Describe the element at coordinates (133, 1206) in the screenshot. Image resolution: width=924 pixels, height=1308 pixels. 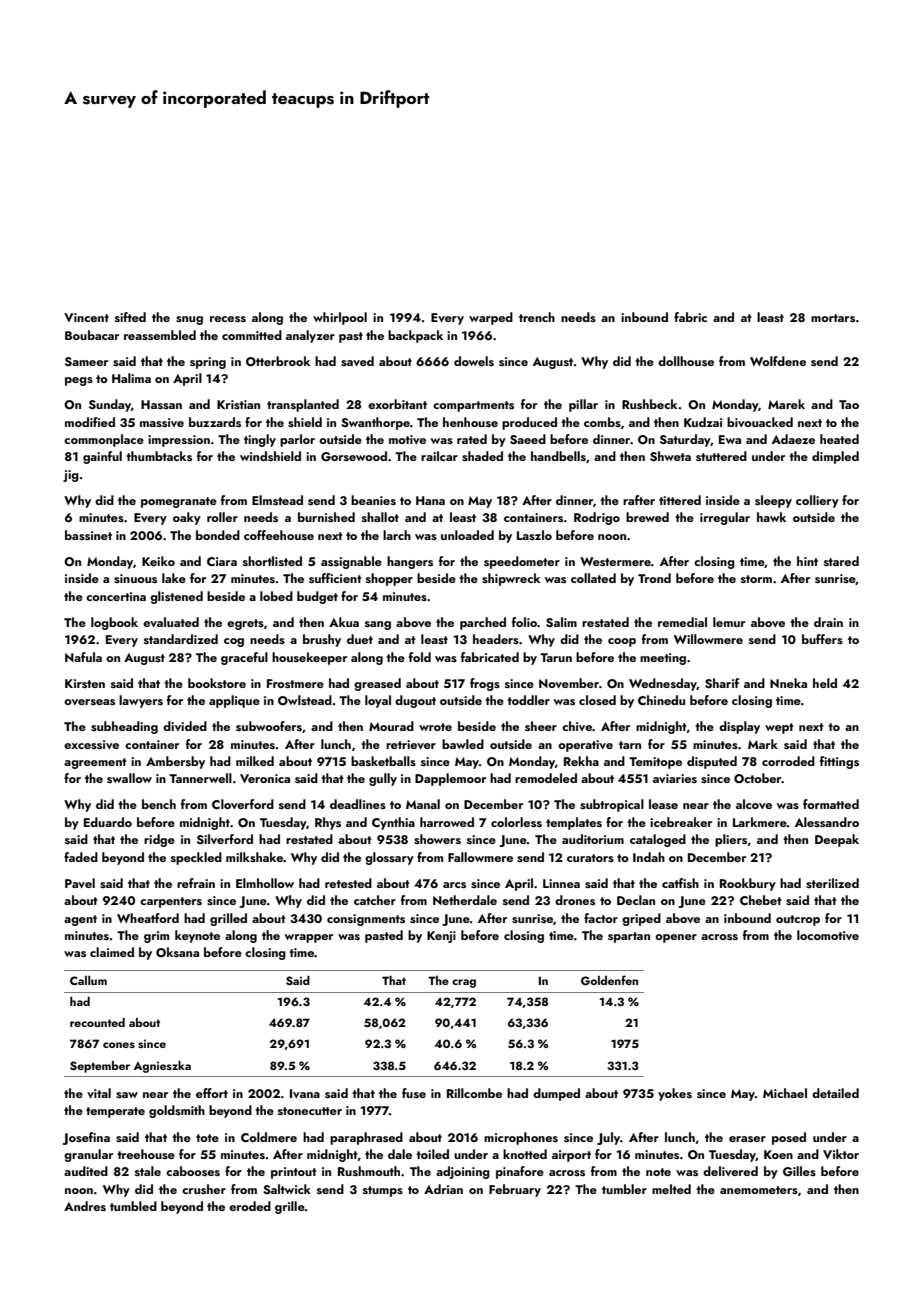
I see `tumbled` at that location.
